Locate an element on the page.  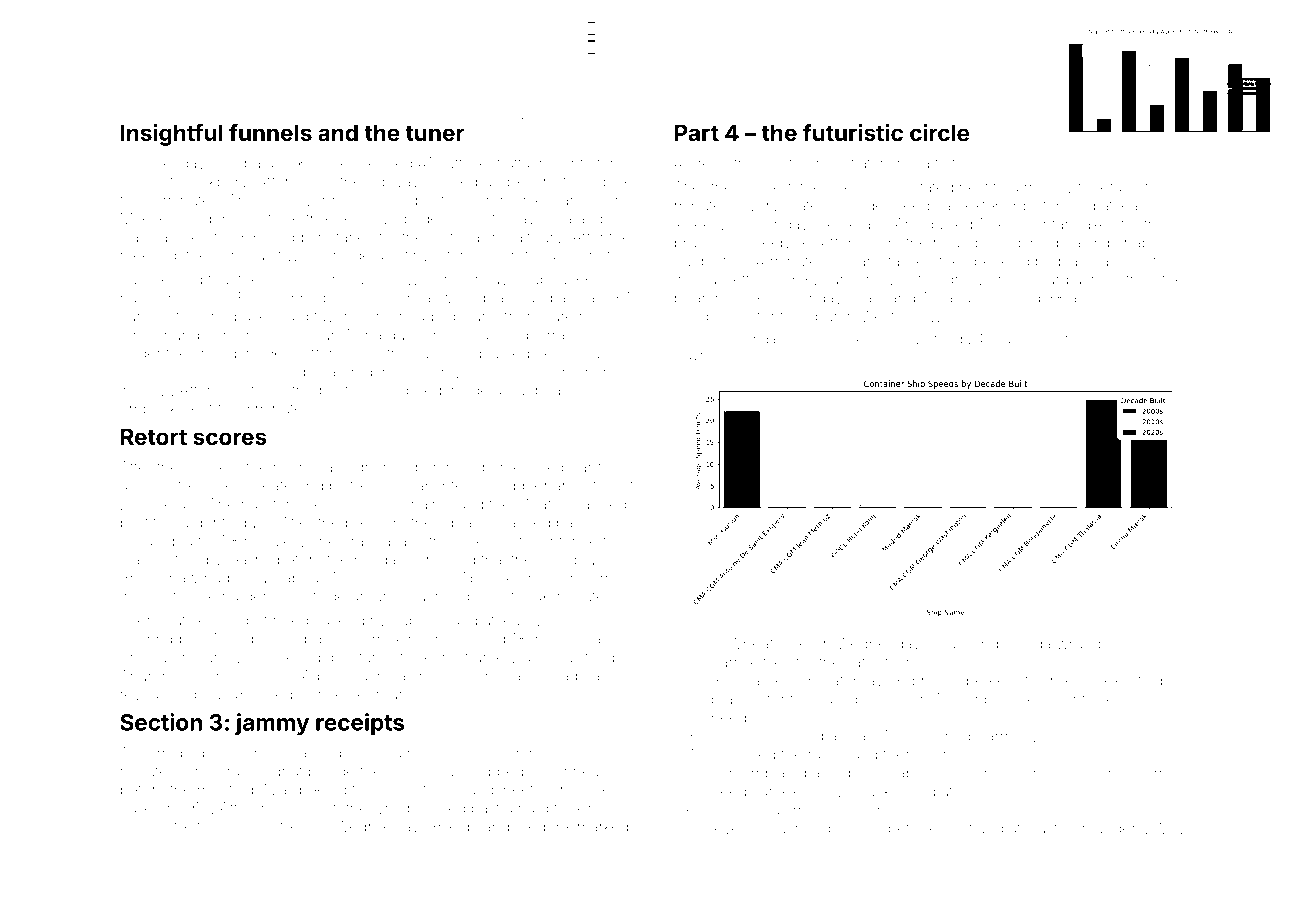
indigo is located at coordinates (322, 659).
